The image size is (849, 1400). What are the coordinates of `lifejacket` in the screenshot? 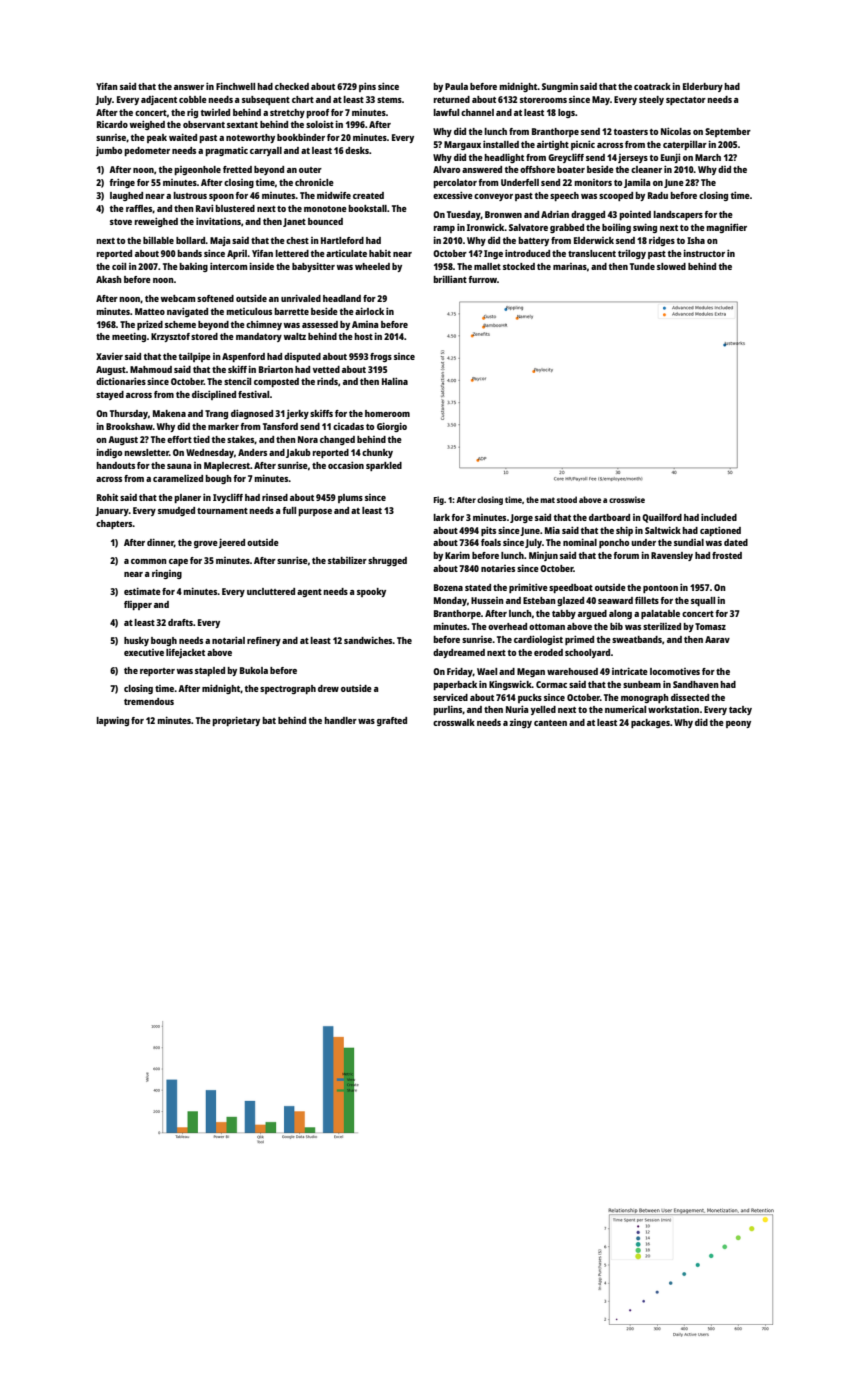 It's located at (185, 653).
